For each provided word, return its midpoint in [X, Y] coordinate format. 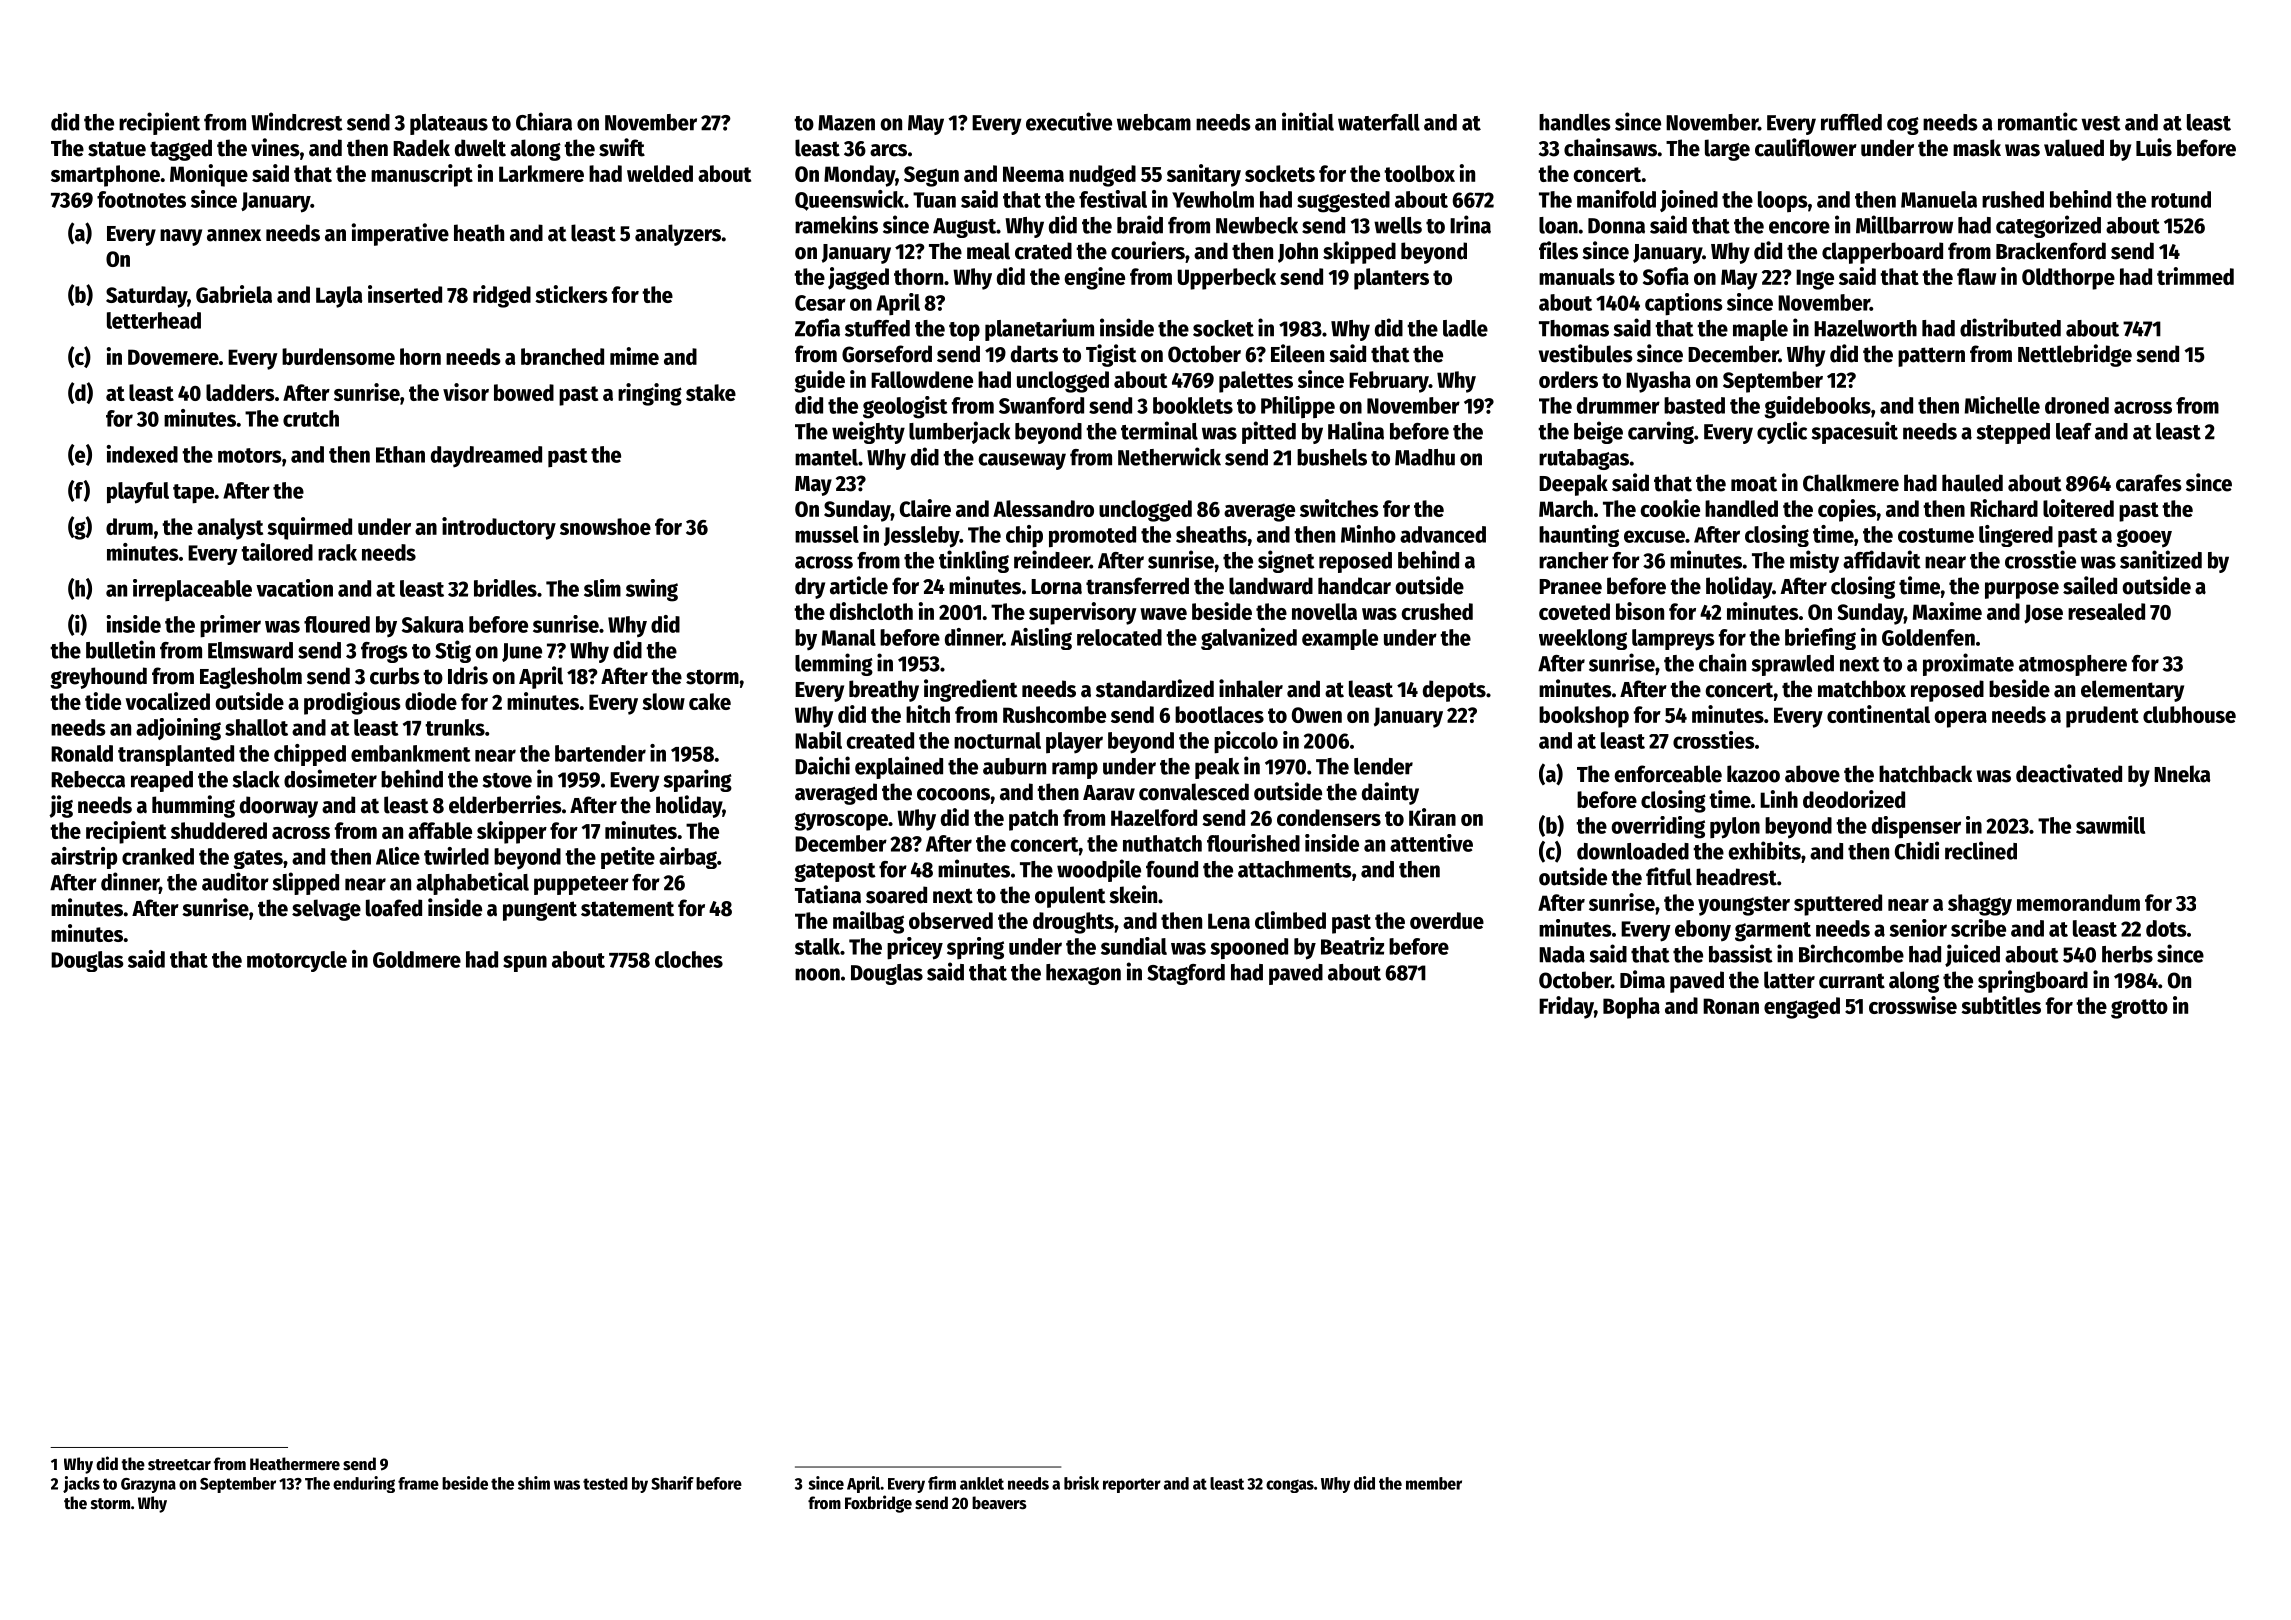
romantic [2038, 121]
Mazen [846, 123]
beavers [999, 1503]
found [1172, 869]
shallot [256, 727]
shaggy [1980, 905]
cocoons [953, 794]
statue [117, 149]
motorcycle [297, 961]
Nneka [2182, 774]
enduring [364, 1484]
